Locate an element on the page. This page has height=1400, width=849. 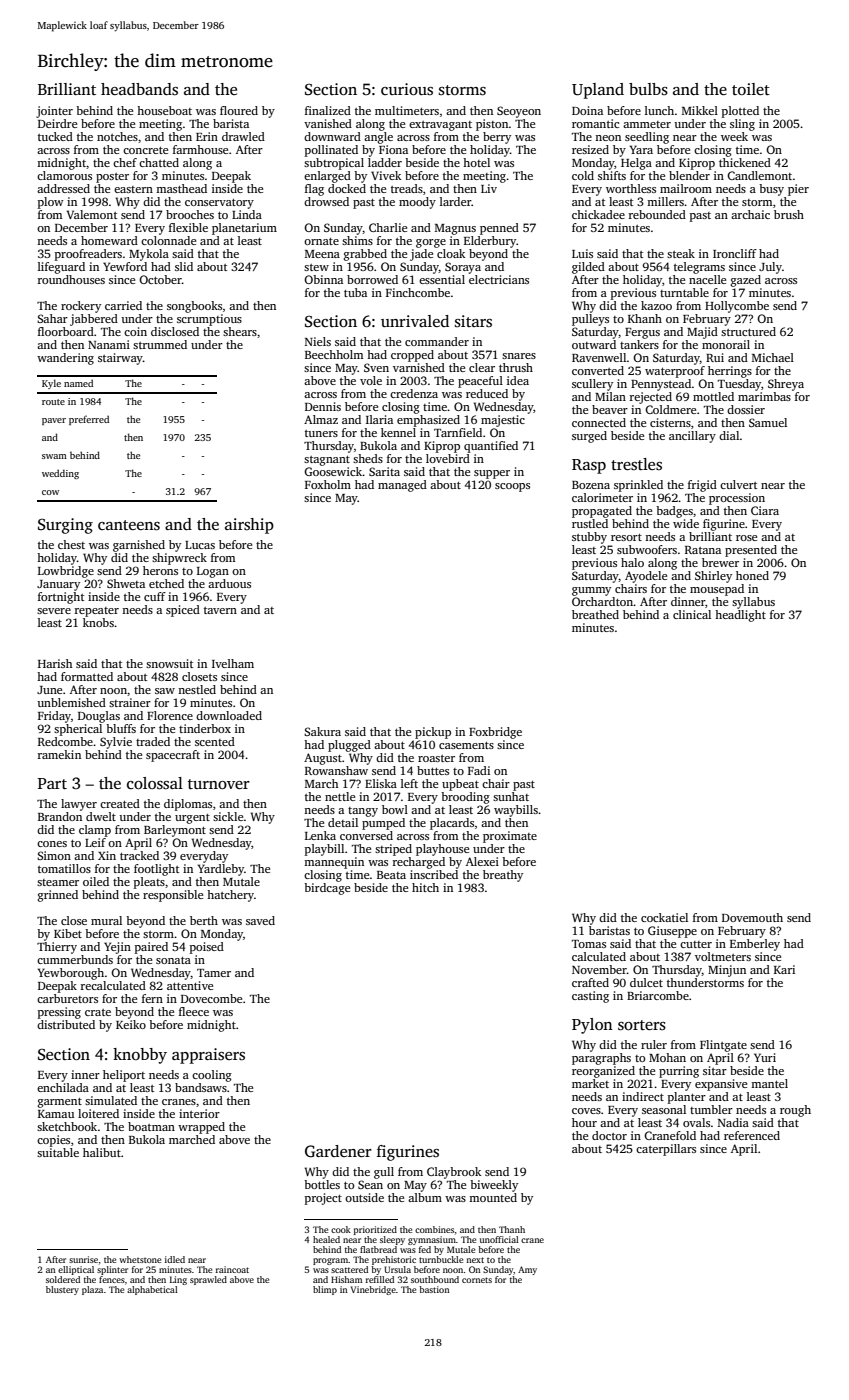
crafted is located at coordinates (590, 982).
